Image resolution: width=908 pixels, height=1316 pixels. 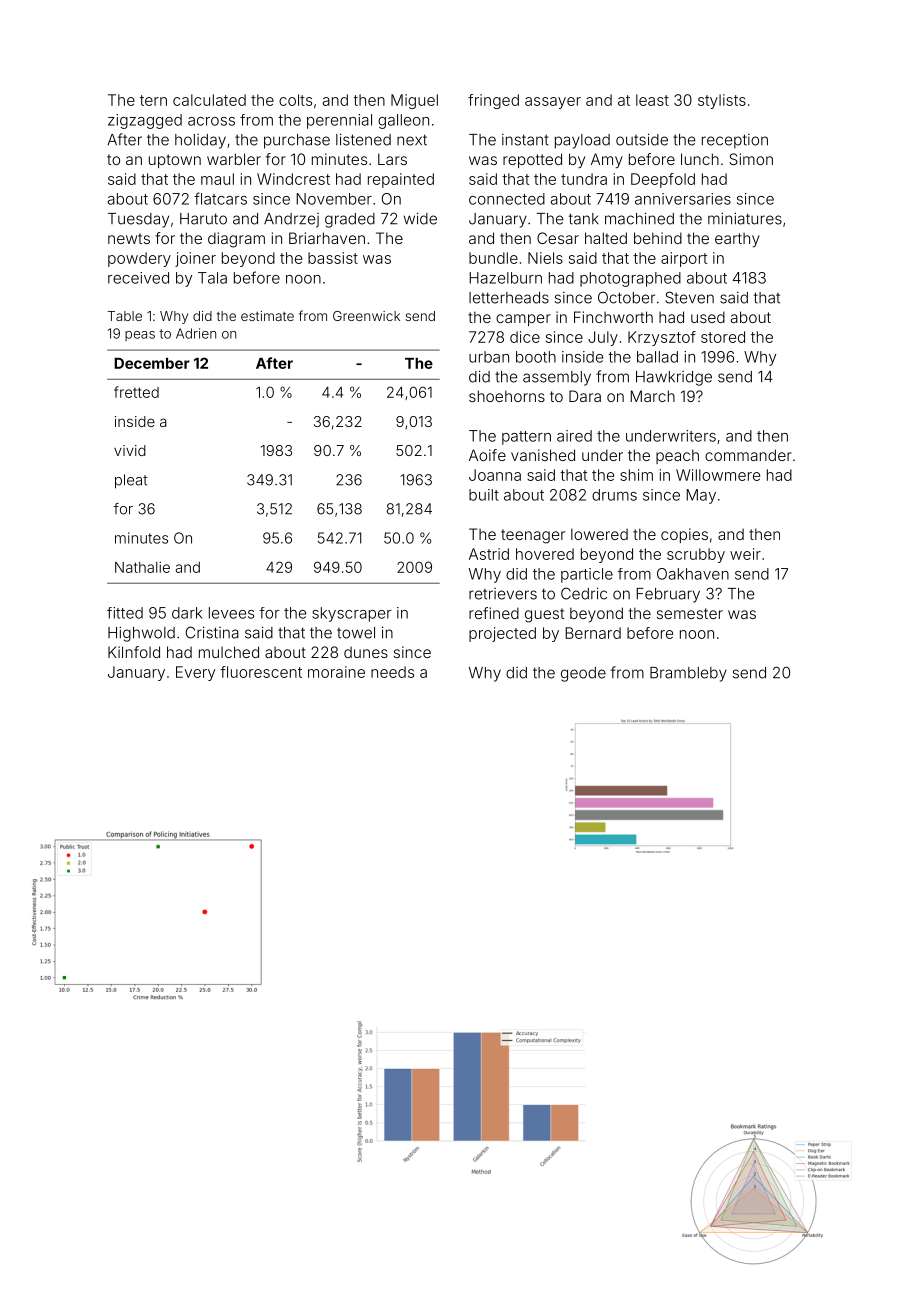 What do you see at coordinates (175, 161) in the page?
I see `uptown` at bounding box center [175, 161].
